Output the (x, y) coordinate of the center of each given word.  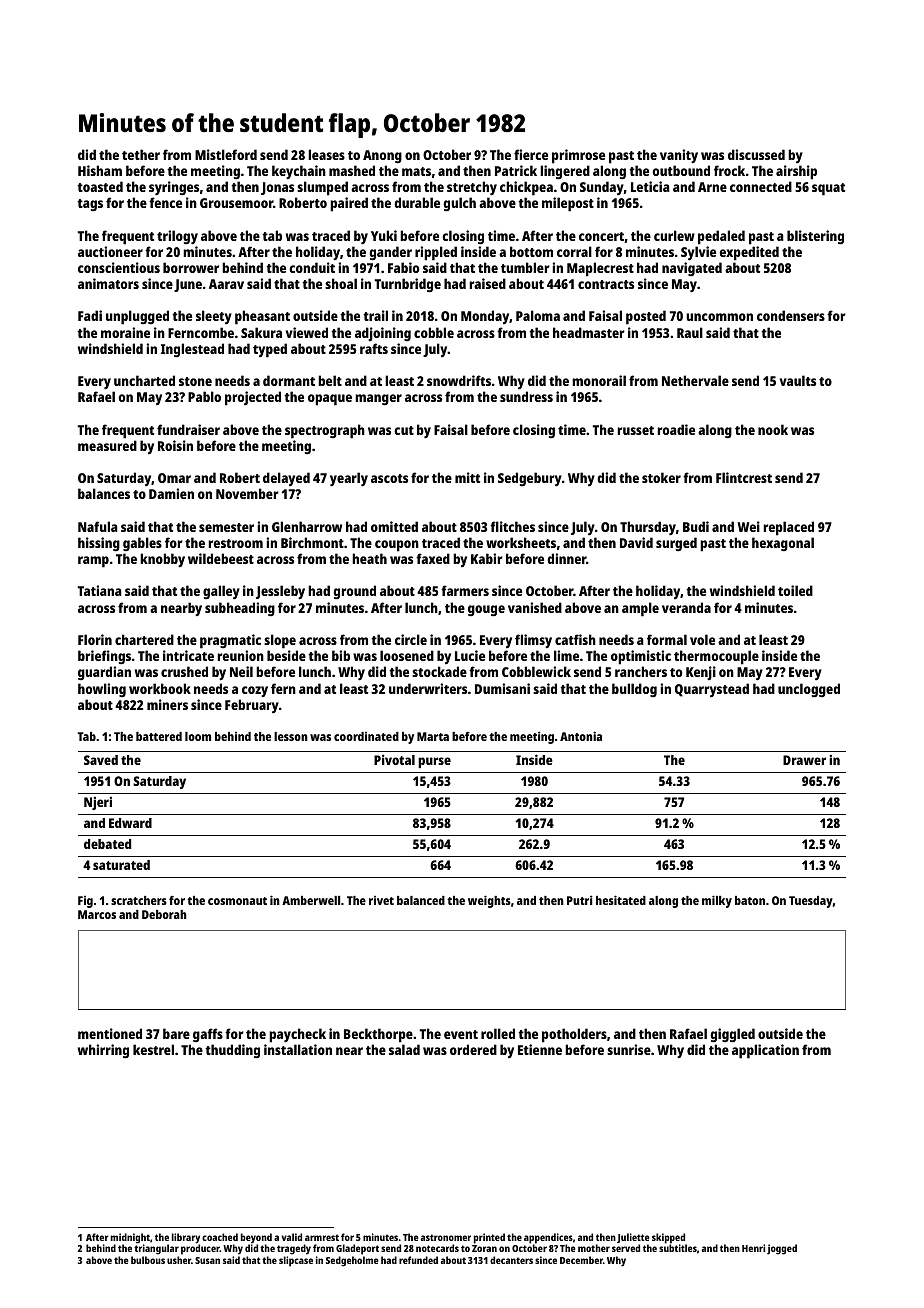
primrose (578, 156)
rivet (381, 900)
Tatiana (99, 590)
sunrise (629, 1049)
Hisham (100, 170)
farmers (465, 590)
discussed (756, 154)
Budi (696, 526)
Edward (130, 823)
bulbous (148, 1260)
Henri (753, 1248)
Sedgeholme (352, 1261)
